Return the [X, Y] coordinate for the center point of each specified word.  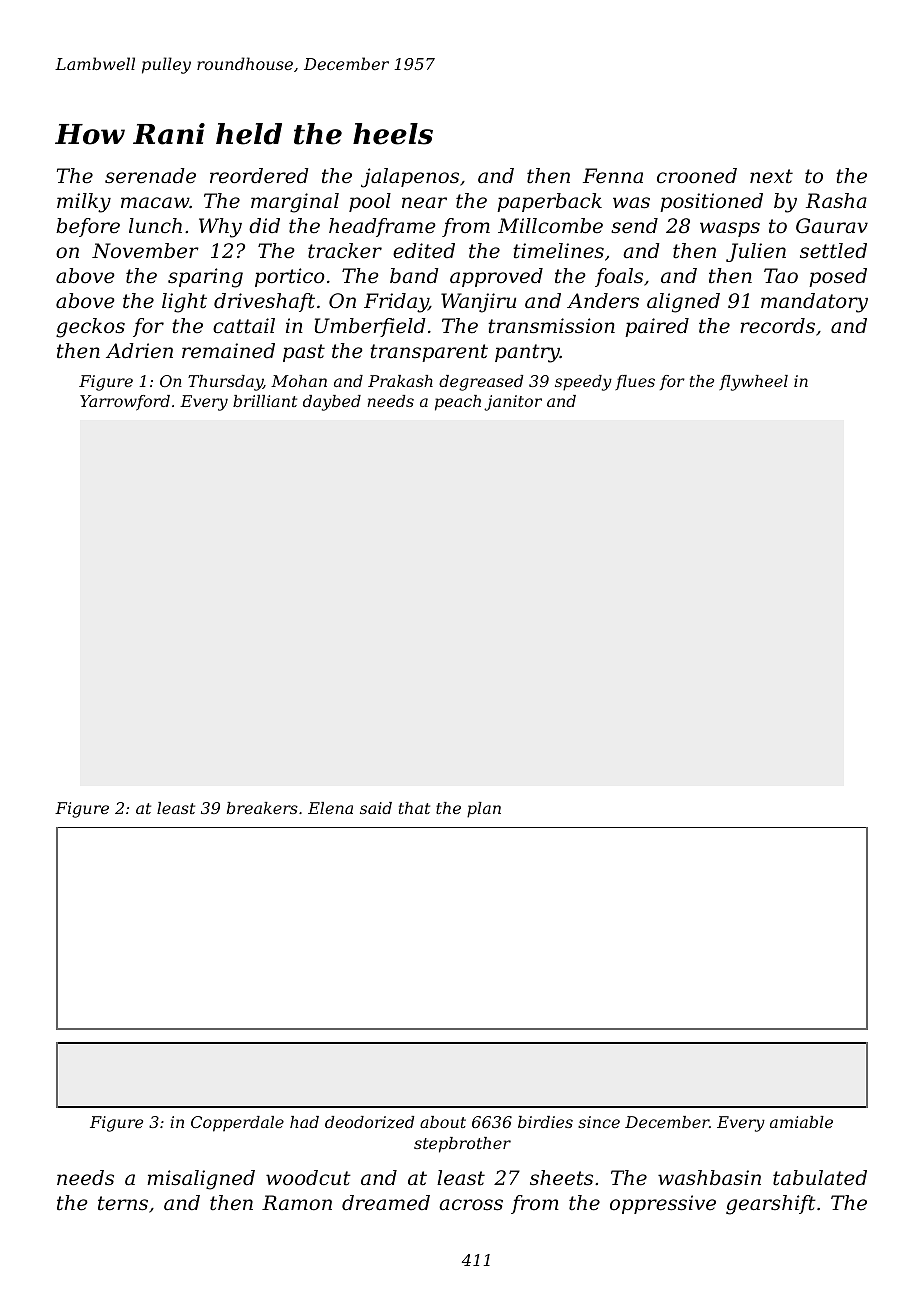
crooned [697, 176]
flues [635, 382]
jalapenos [410, 178]
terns [123, 1203]
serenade [150, 176]
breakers [262, 808]
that [414, 808]
